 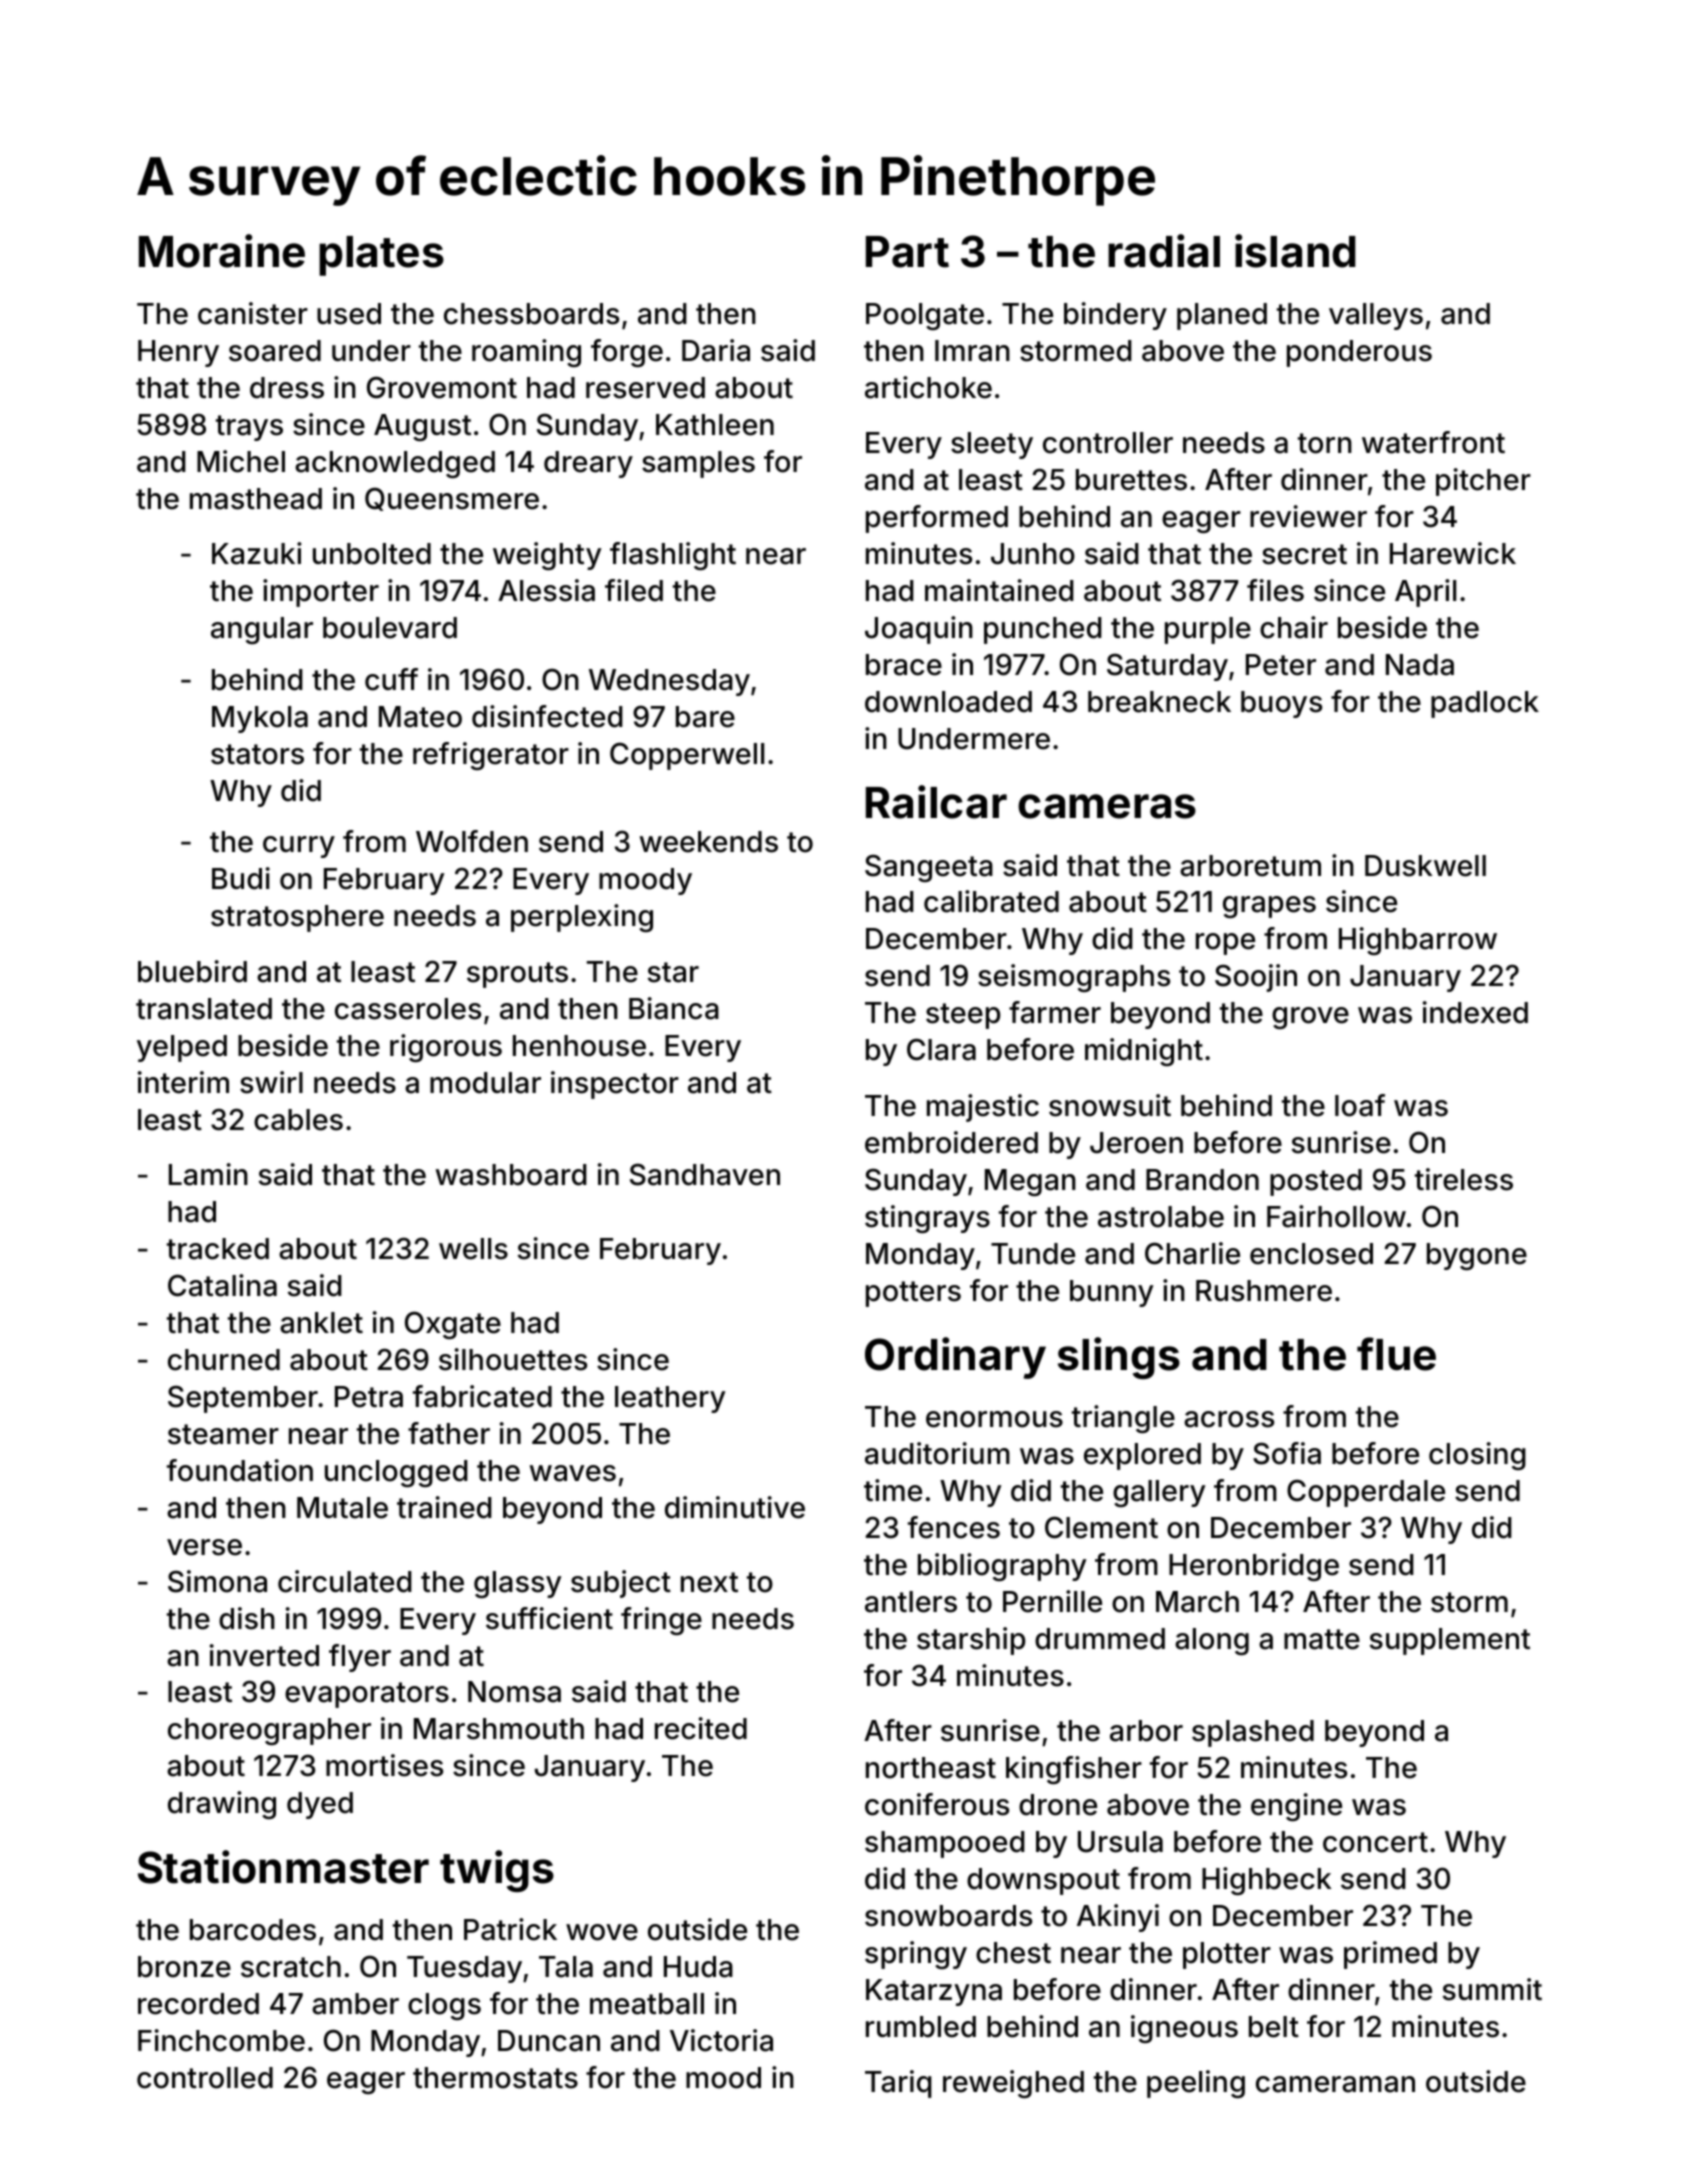 I want to click on thermostats, so click(x=495, y=2078).
